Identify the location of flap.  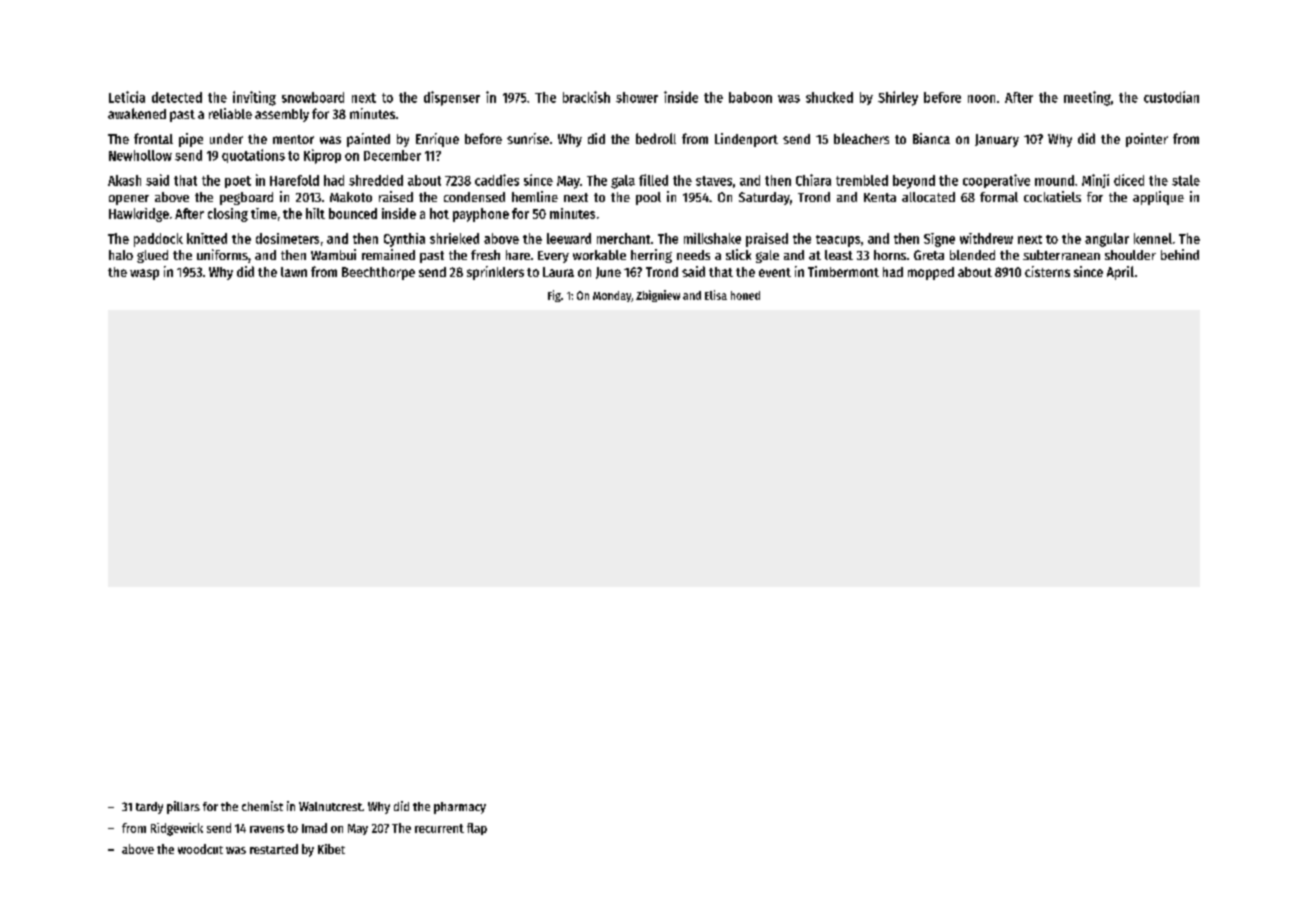
(477, 829).
